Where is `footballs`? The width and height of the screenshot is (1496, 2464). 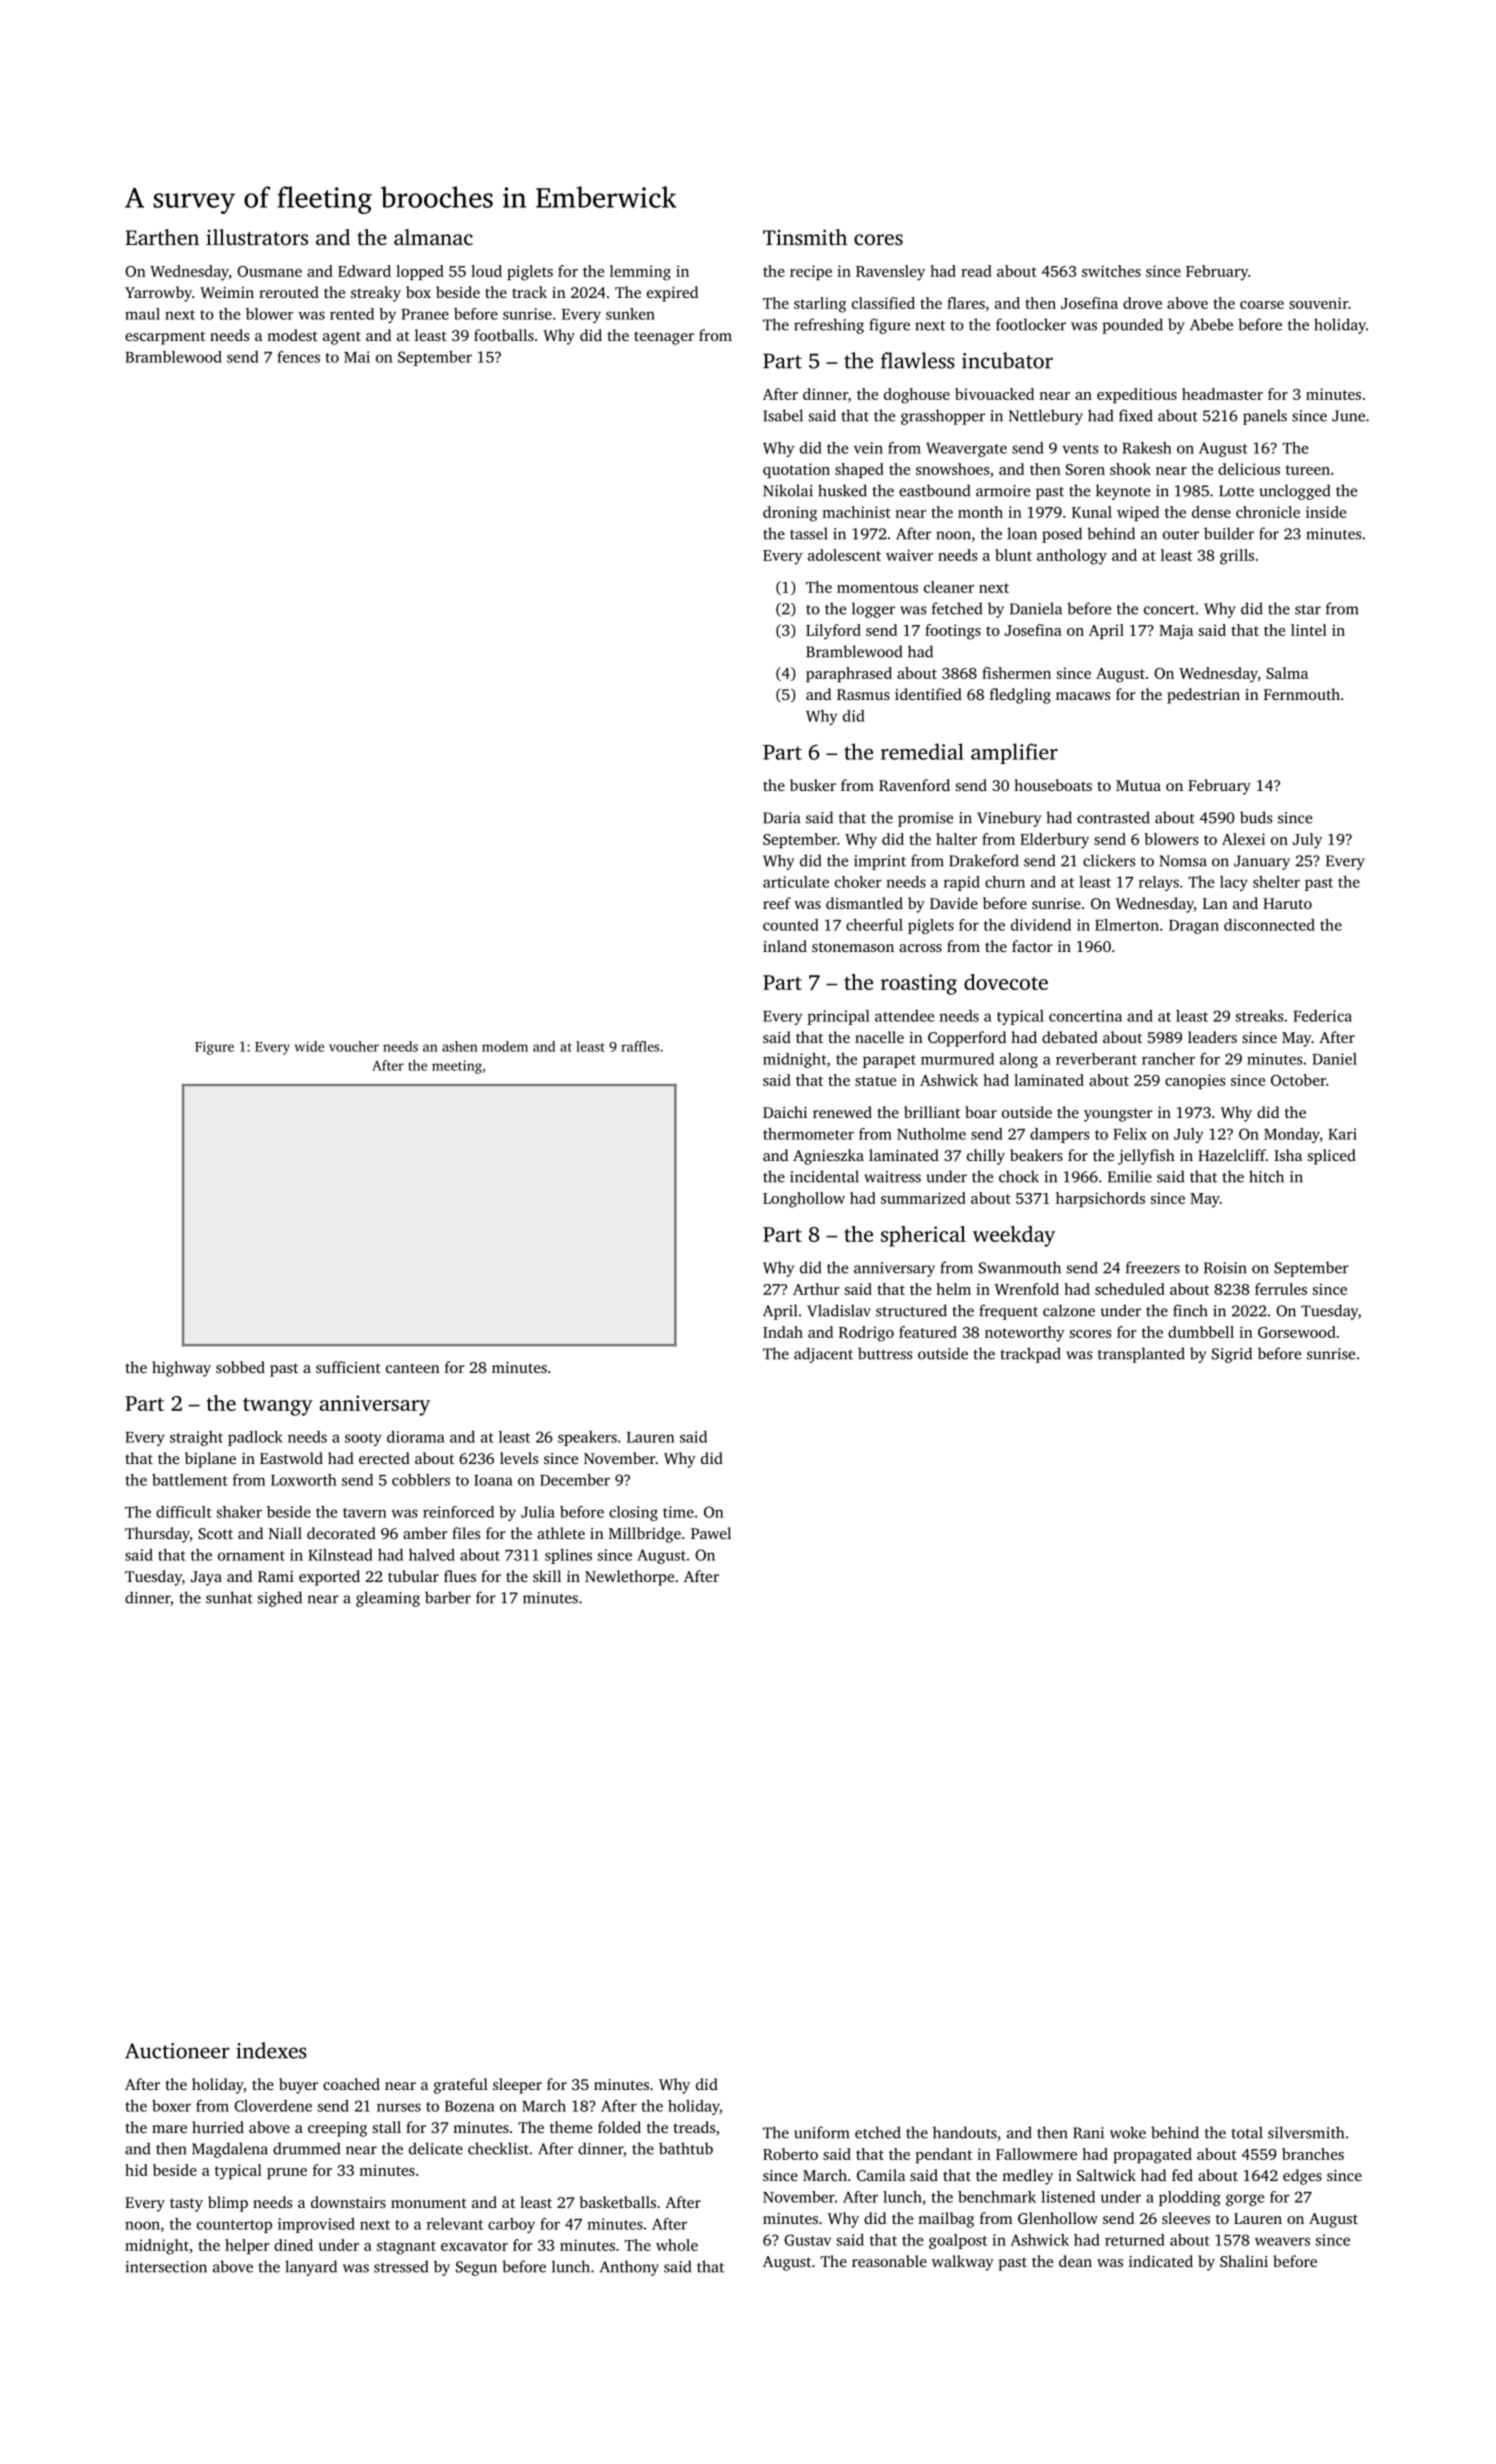 footballs is located at coordinates (504, 335).
